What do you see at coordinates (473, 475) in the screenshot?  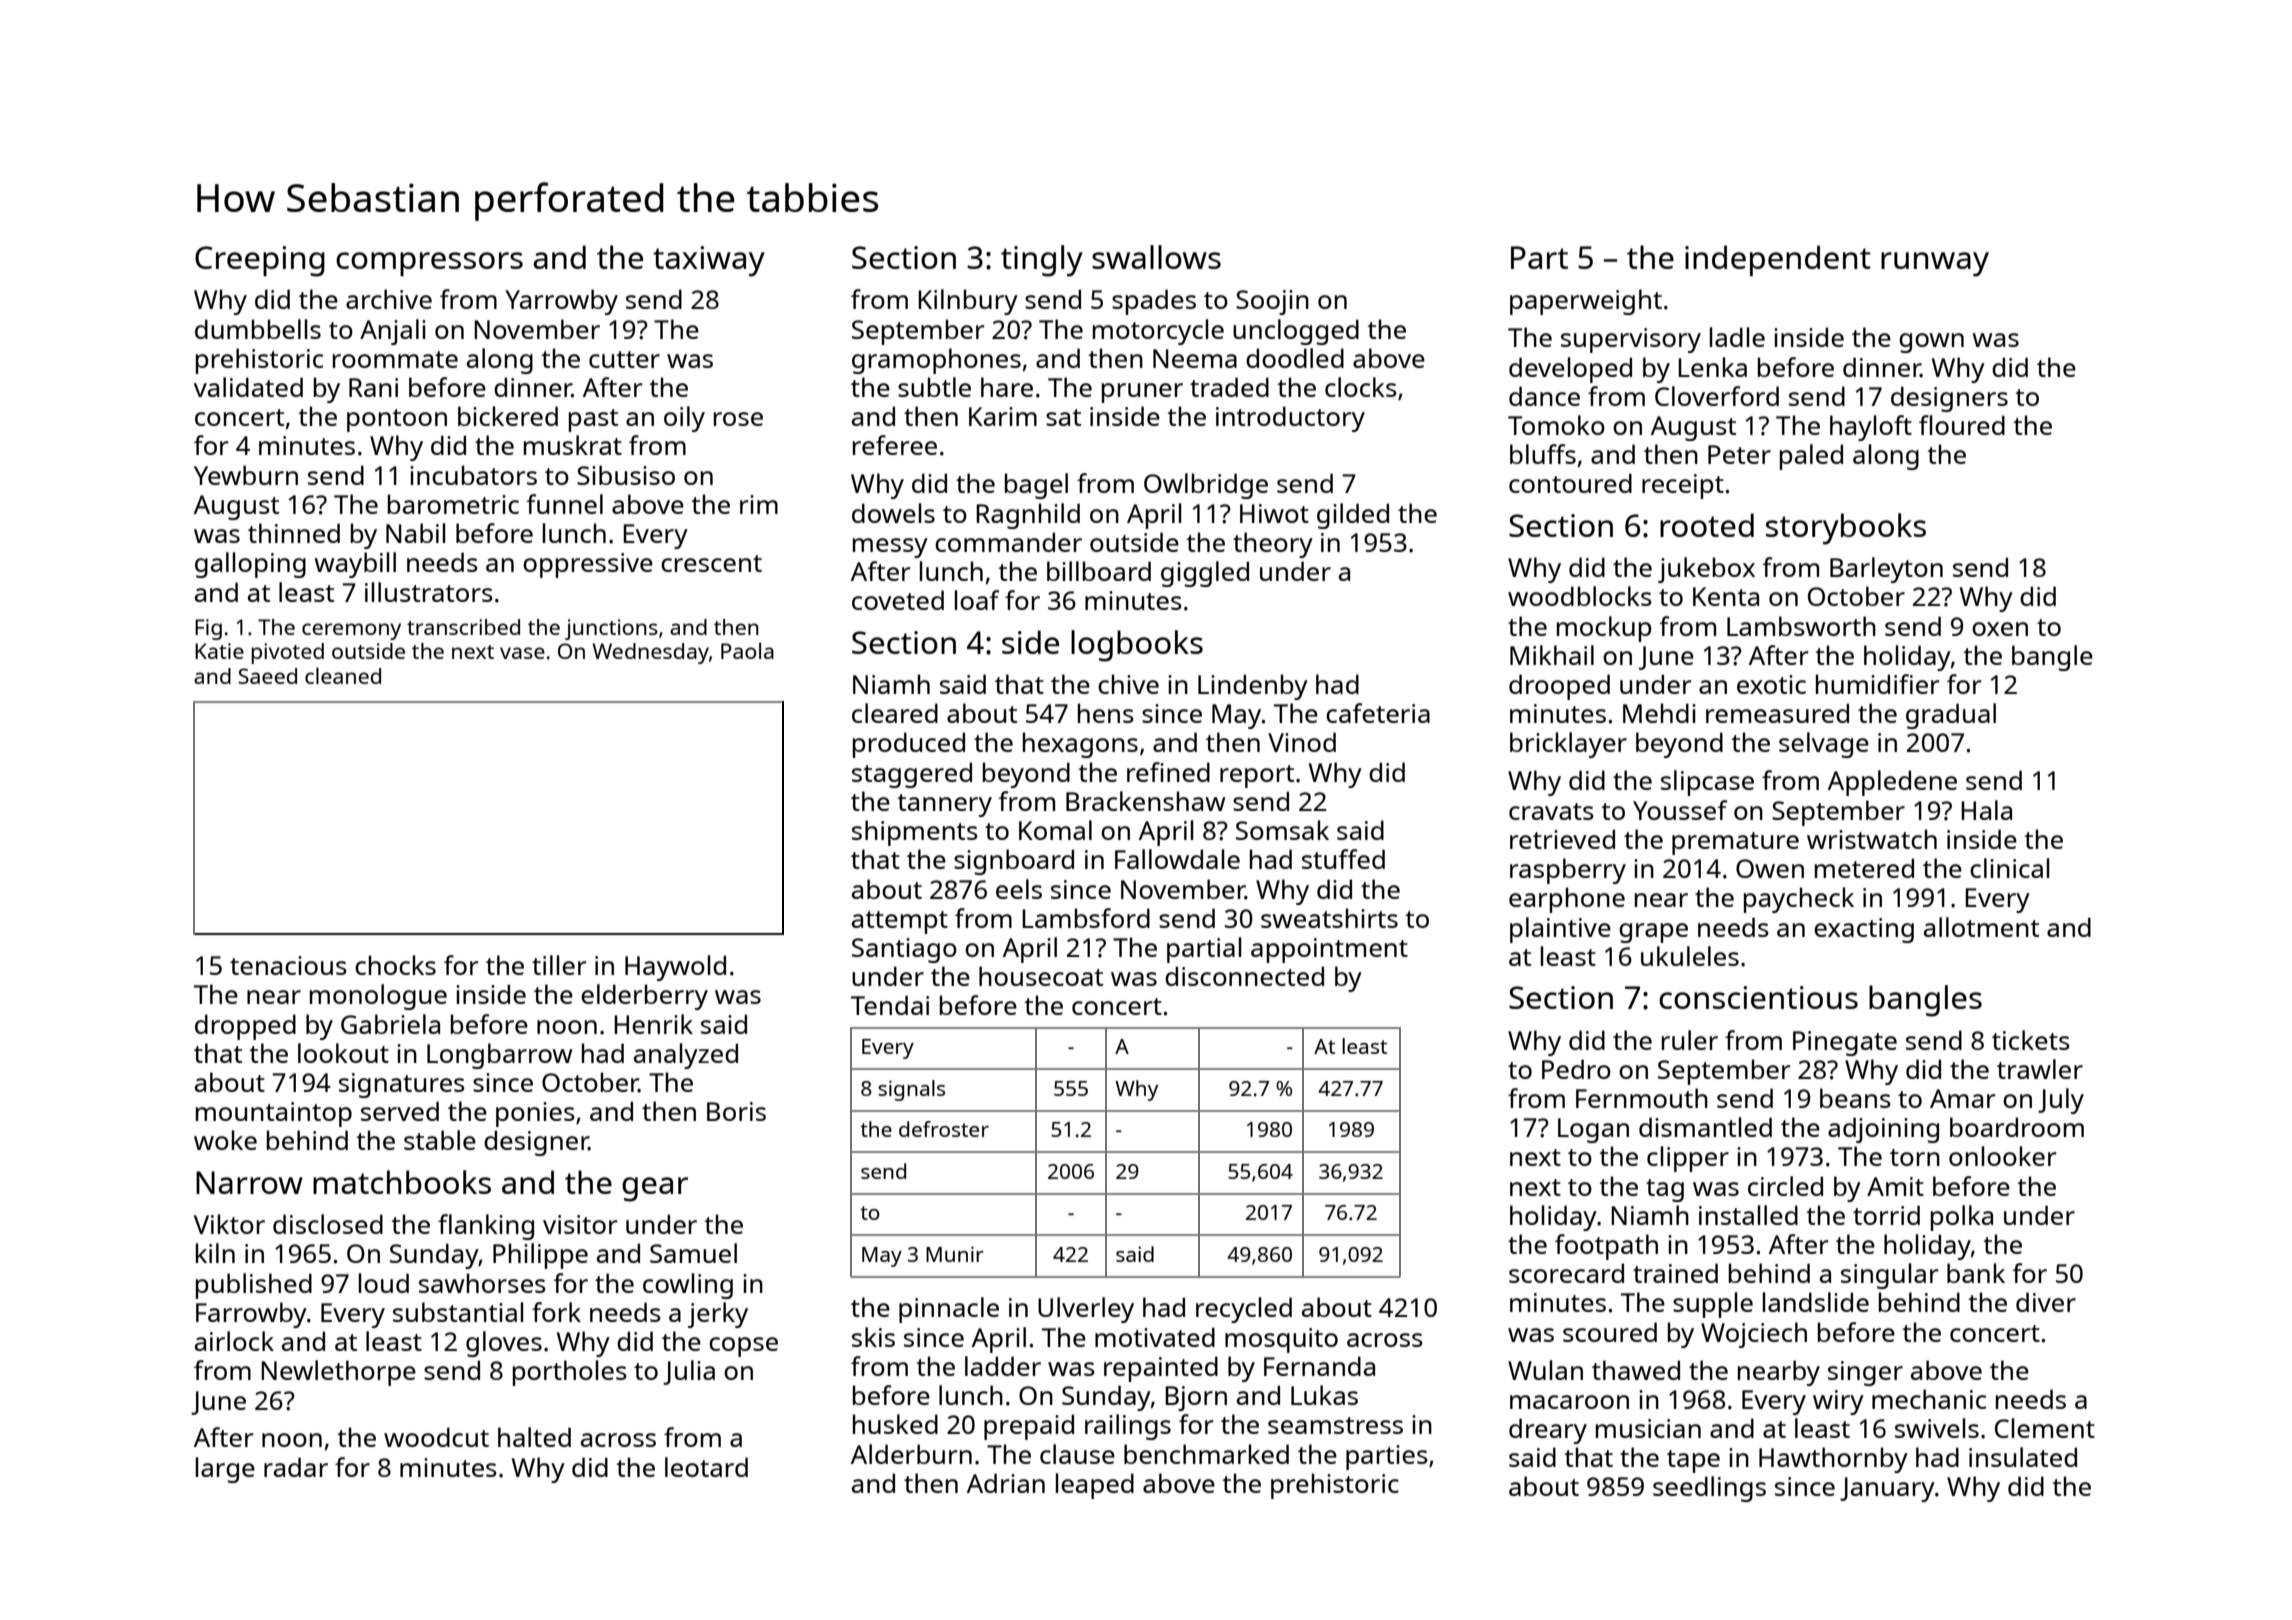 I see `incubators` at bounding box center [473, 475].
